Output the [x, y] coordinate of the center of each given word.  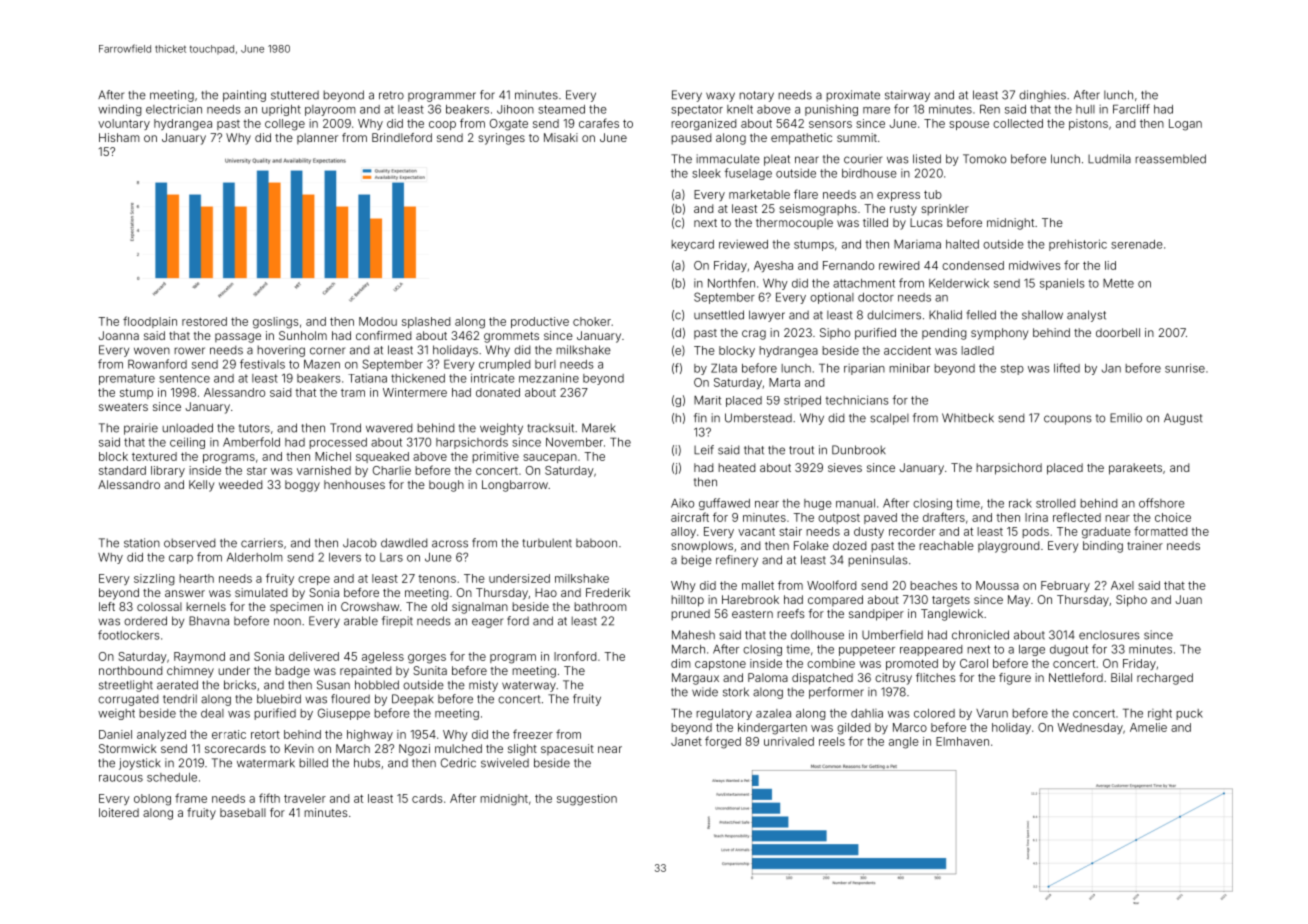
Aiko [682, 503]
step [1012, 369]
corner [327, 351]
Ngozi [414, 750]
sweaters [123, 407]
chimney [190, 672]
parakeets [1135, 469]
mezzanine [549, 378]
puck [1189, 714]
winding [120, 110]
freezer [533, 734]
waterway [529, 686]
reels [832, 741]
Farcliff [1131, 109]
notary [756, 96]
